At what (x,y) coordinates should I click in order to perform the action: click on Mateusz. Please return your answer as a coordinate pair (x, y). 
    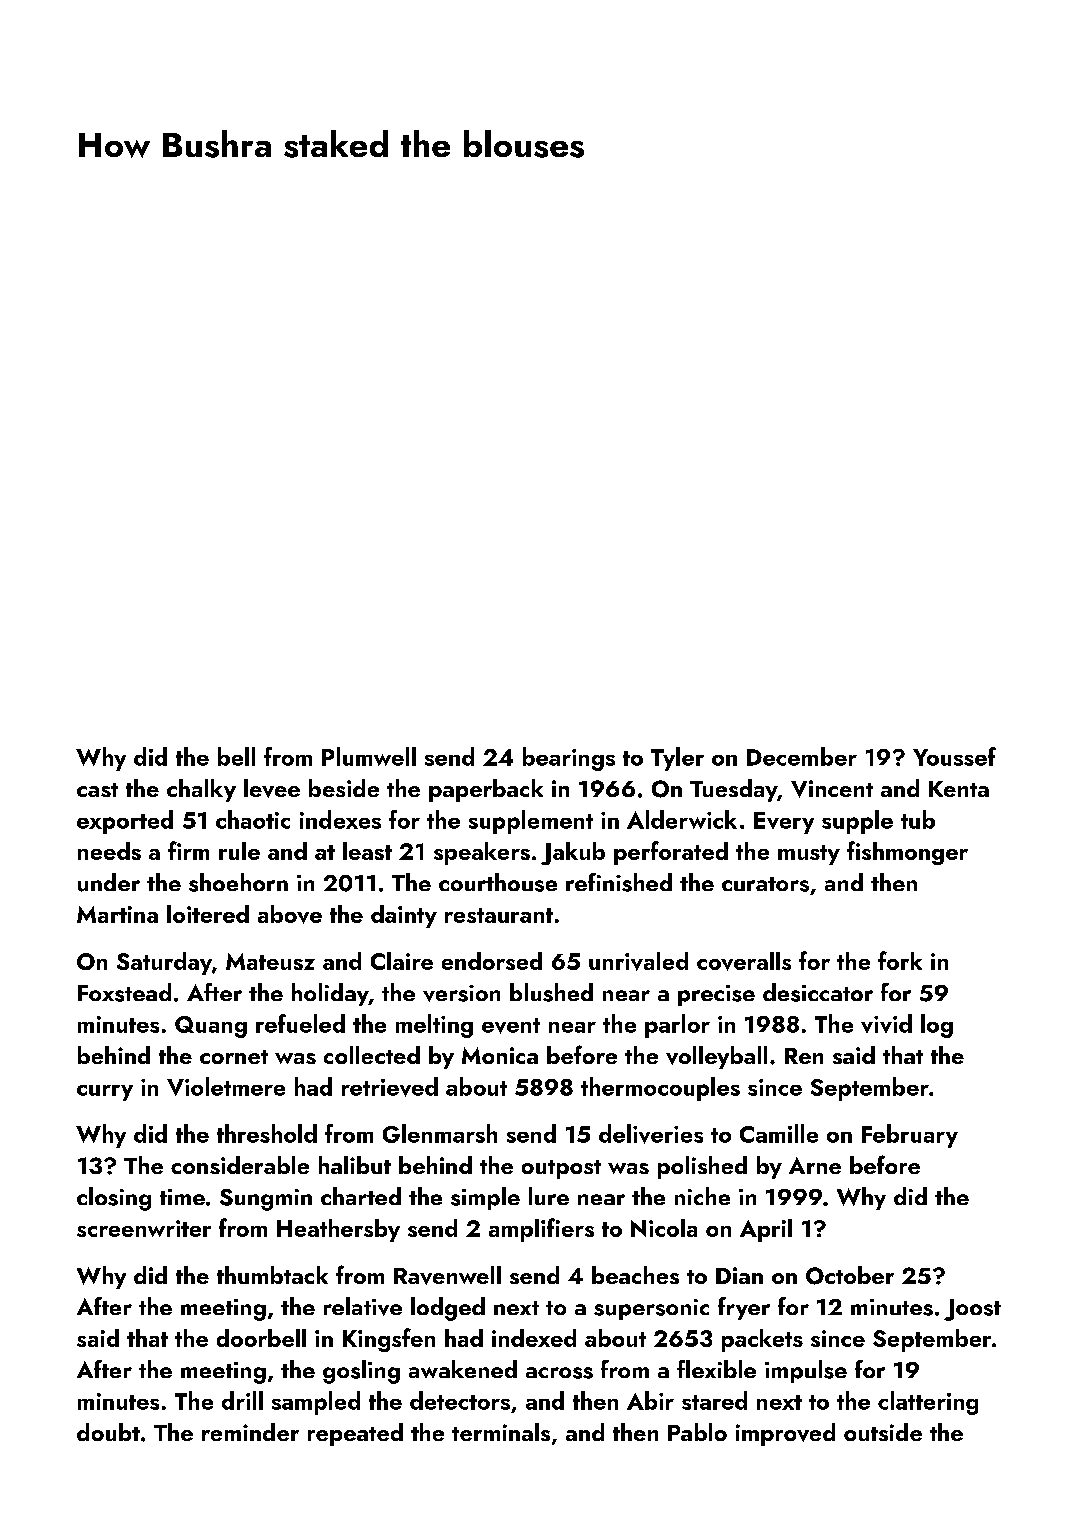
    Looking at the image, I should click on (270, 961).
